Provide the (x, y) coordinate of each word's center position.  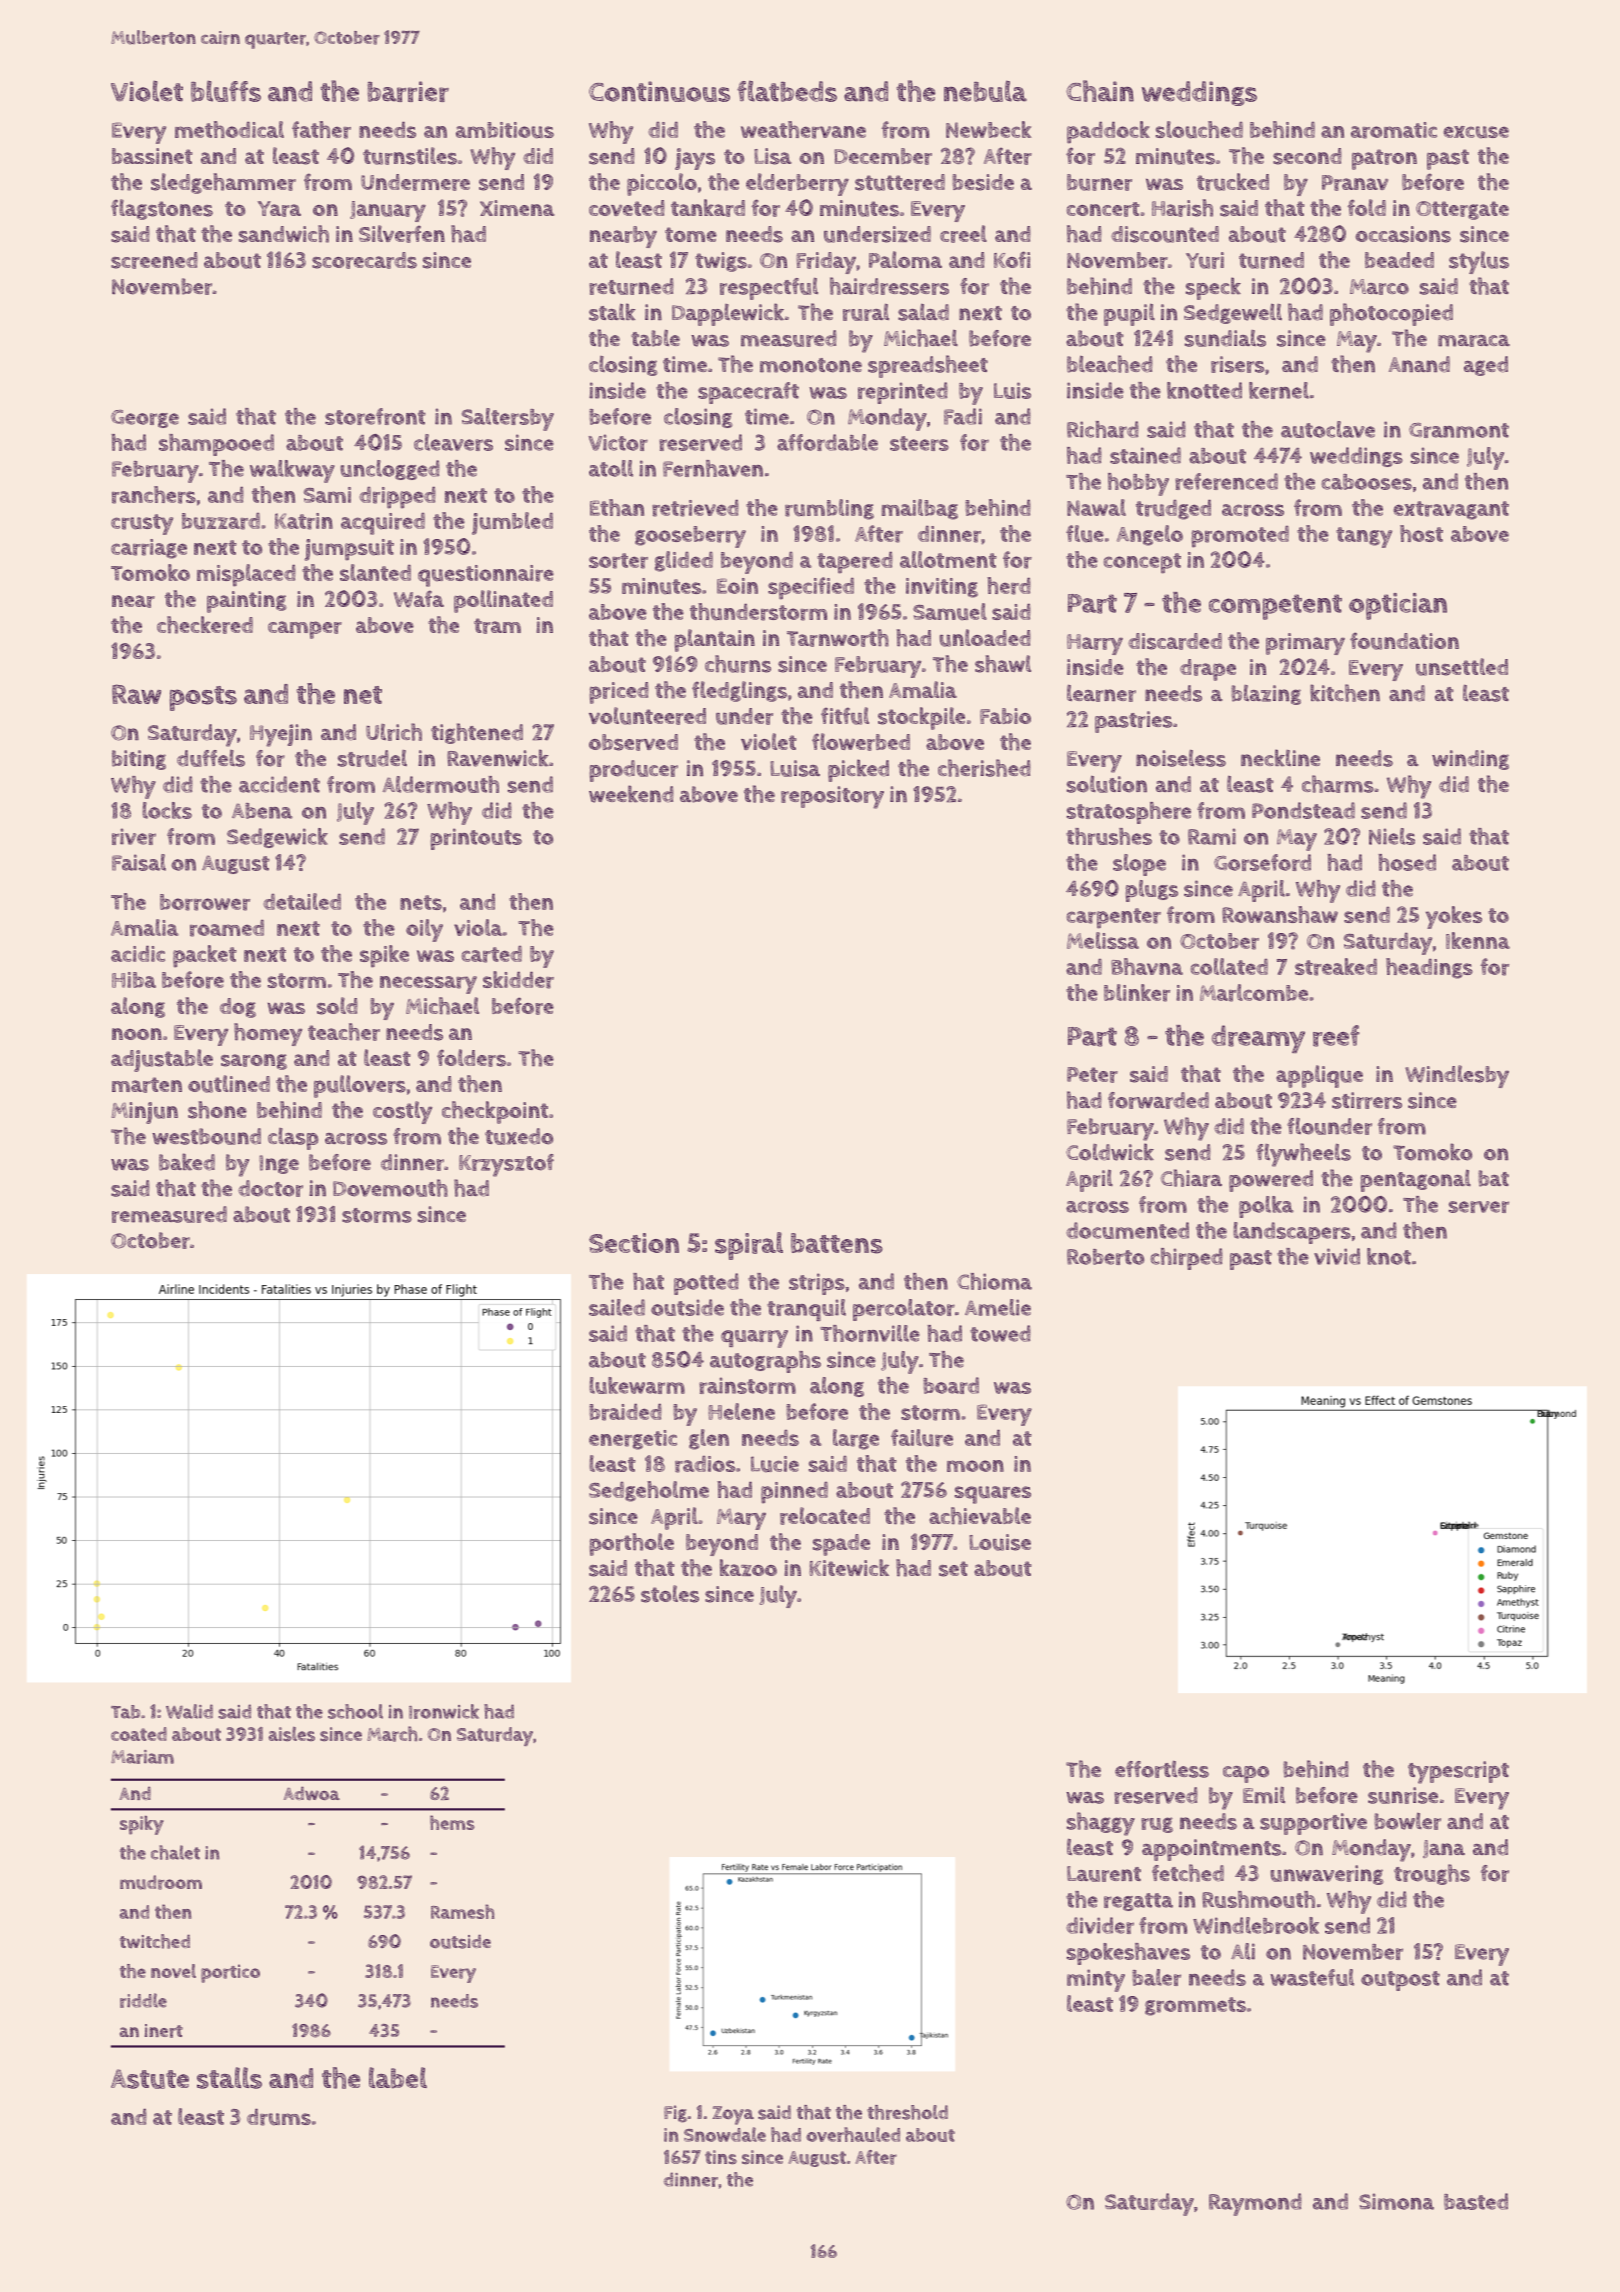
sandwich (284, 234)
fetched (1188, 1873)
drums (279, 2117)
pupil (1129, 314)
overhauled (853, 2134)
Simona (1396, 2201)
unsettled (1462, 667)
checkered (205, 625)
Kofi (1012, 259)
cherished (984, 768)
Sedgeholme (649, 1491)
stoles (670, 1594)
